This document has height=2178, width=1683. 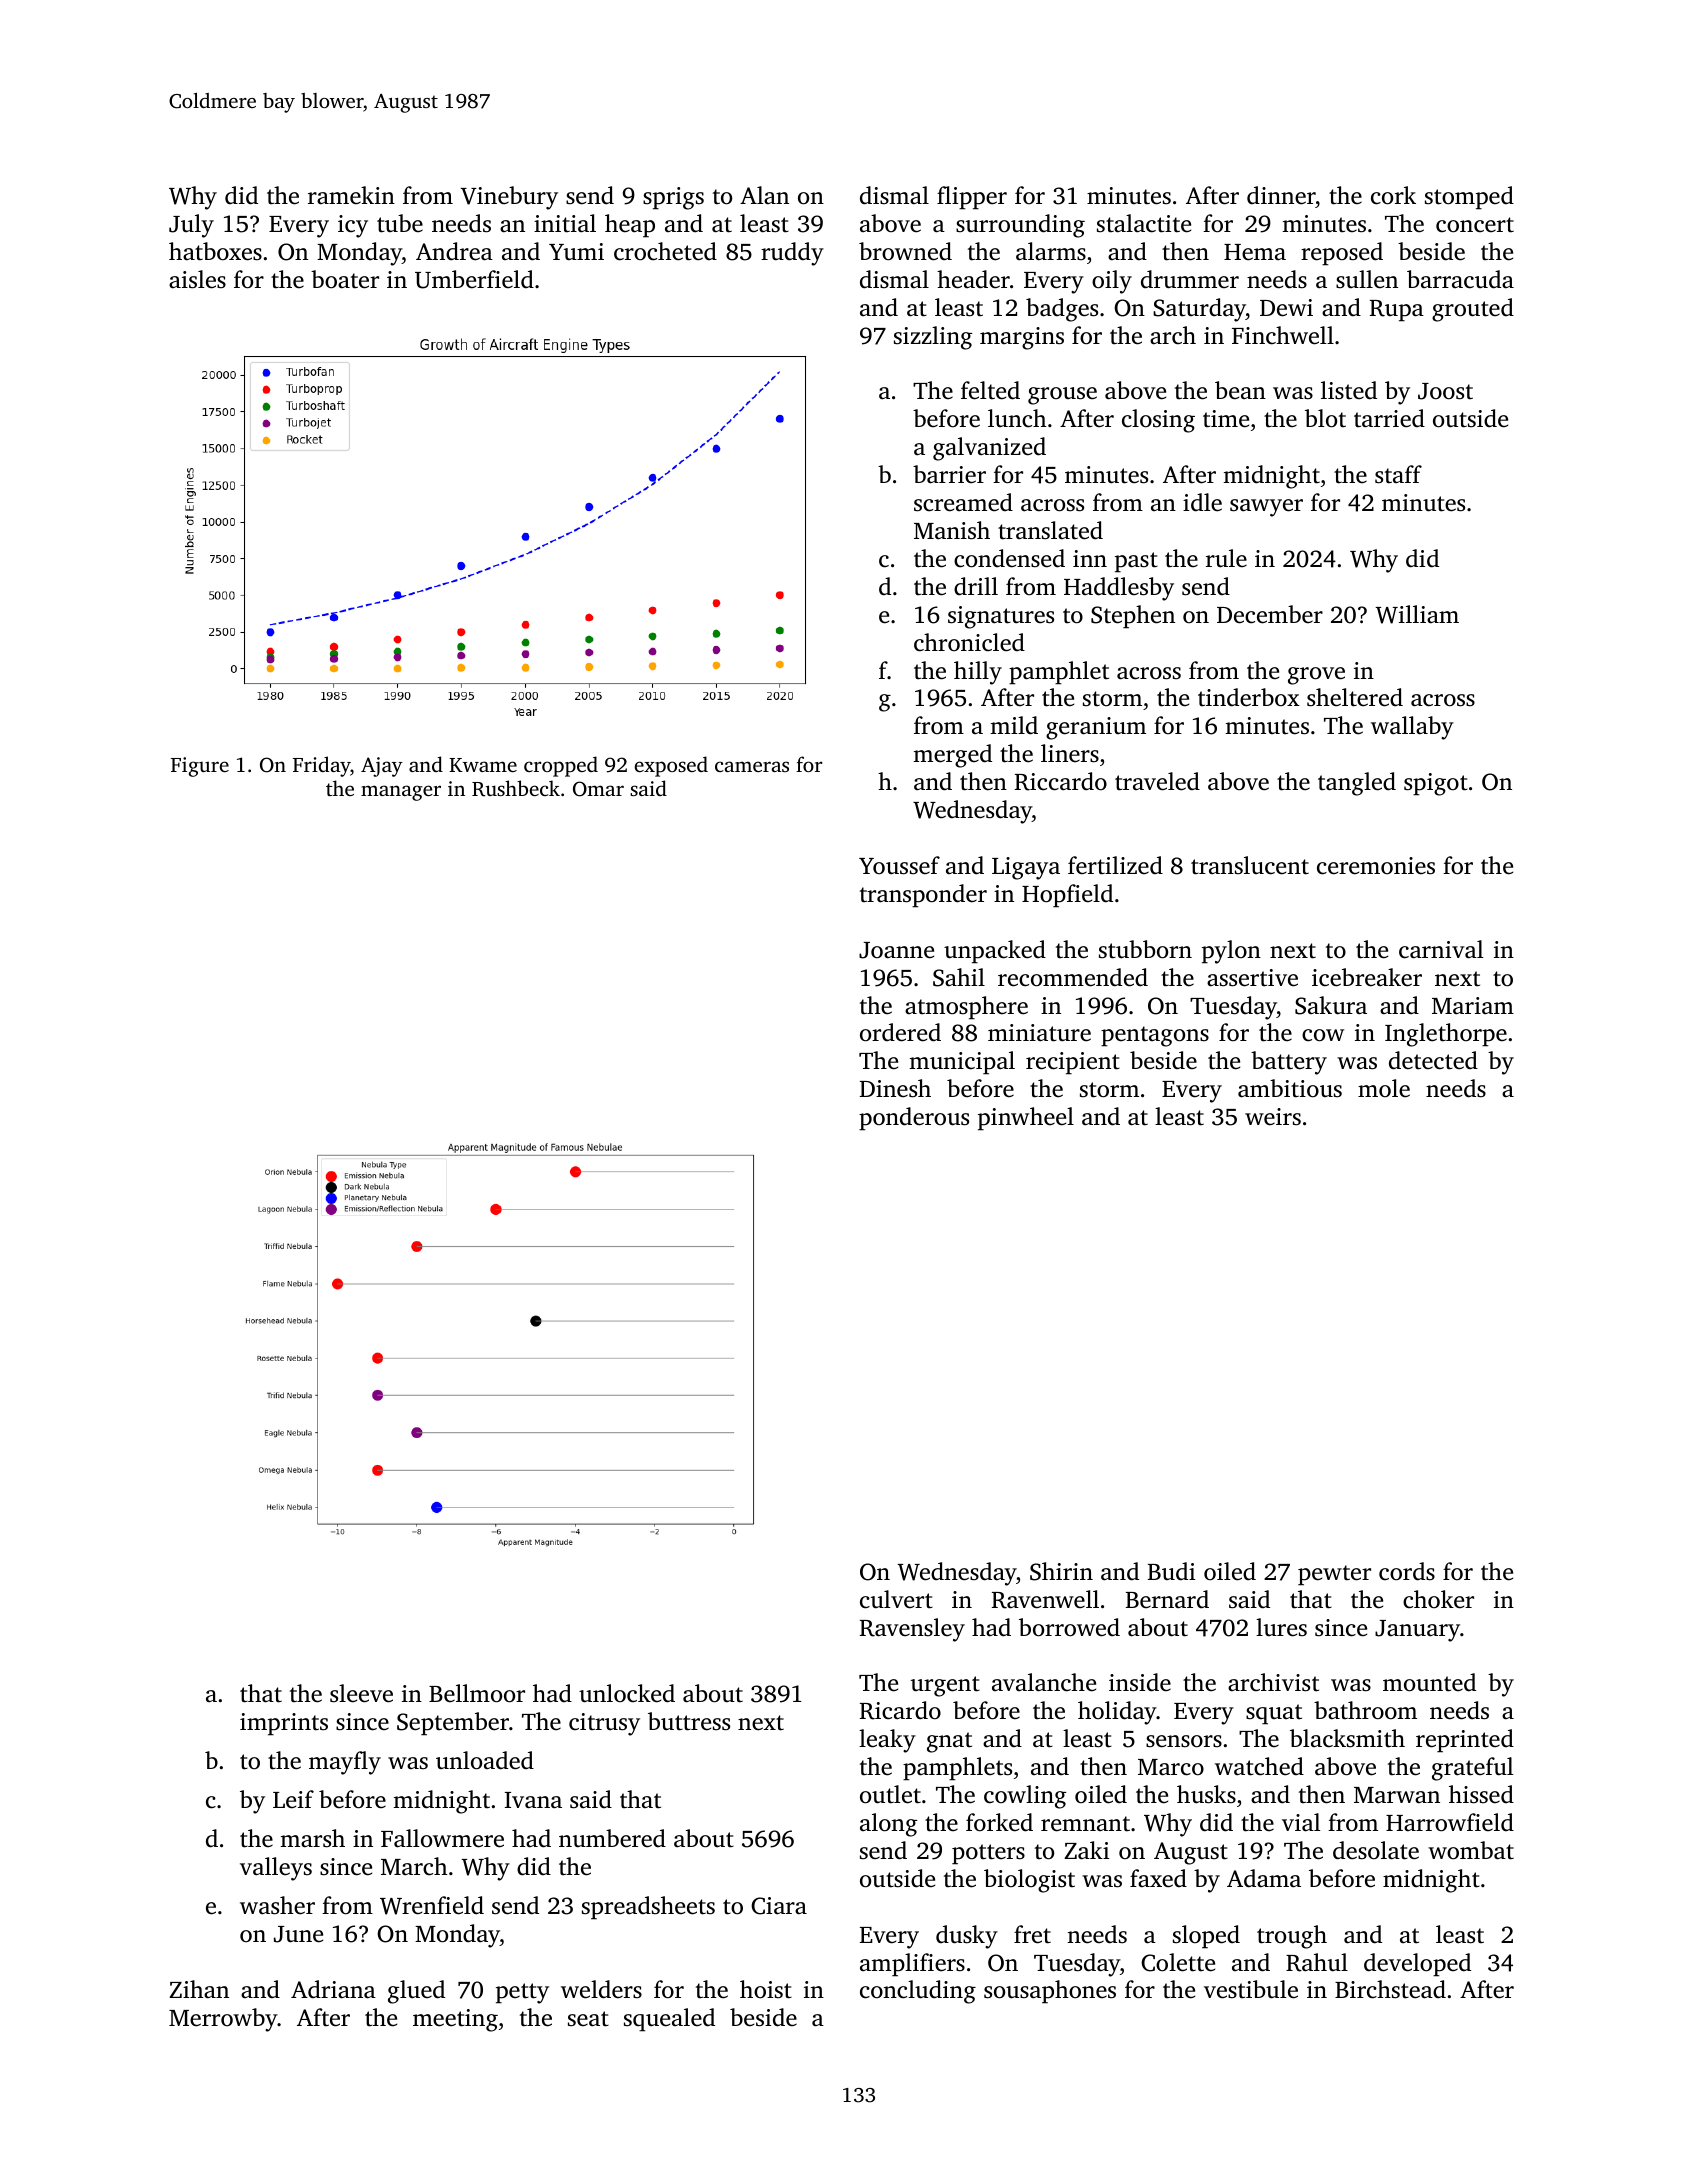 I want to click on exposed, so click(x=671, y=766).
